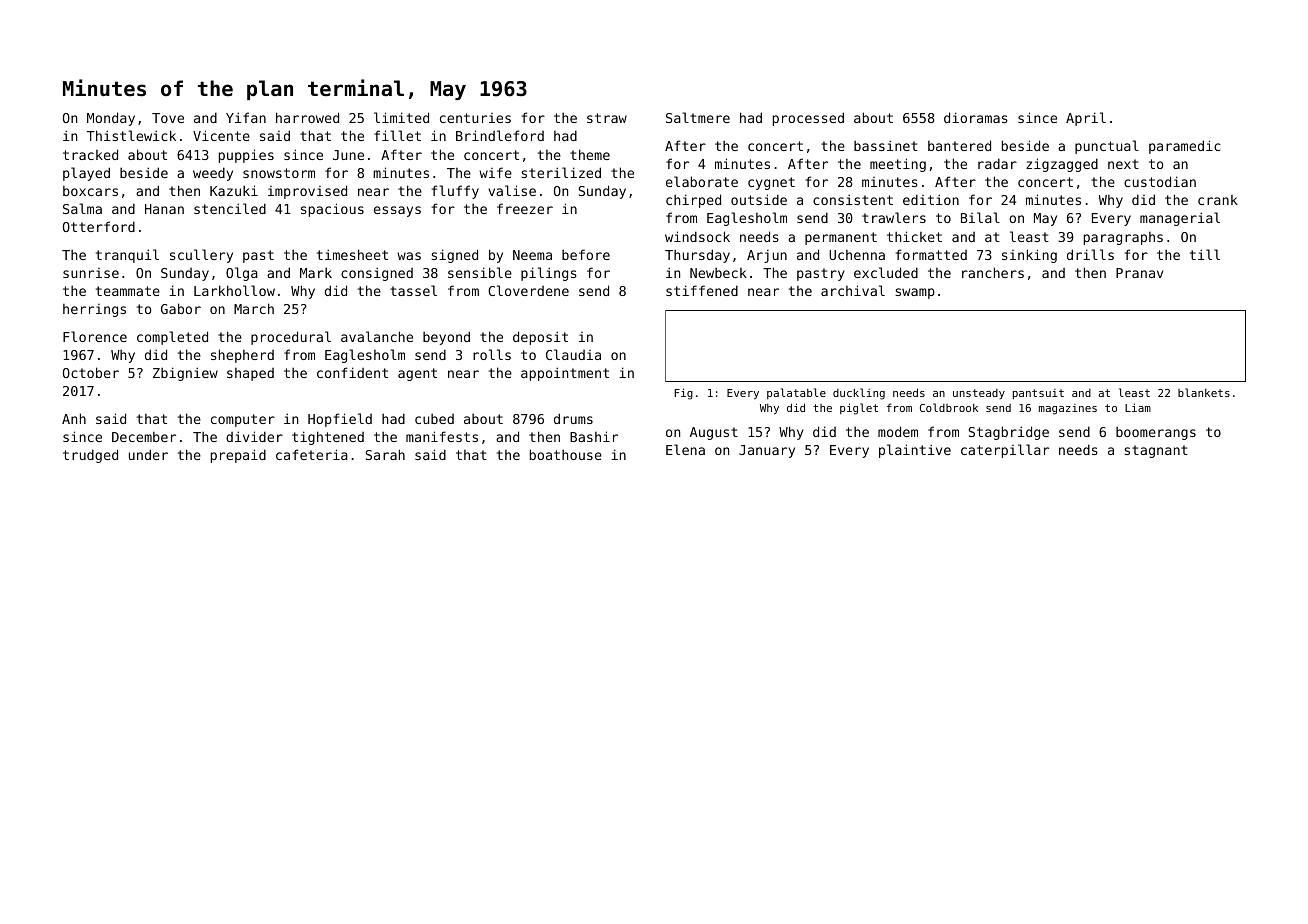 This page has width=1308, height=924. I want to click on August, so click(714, 433).
